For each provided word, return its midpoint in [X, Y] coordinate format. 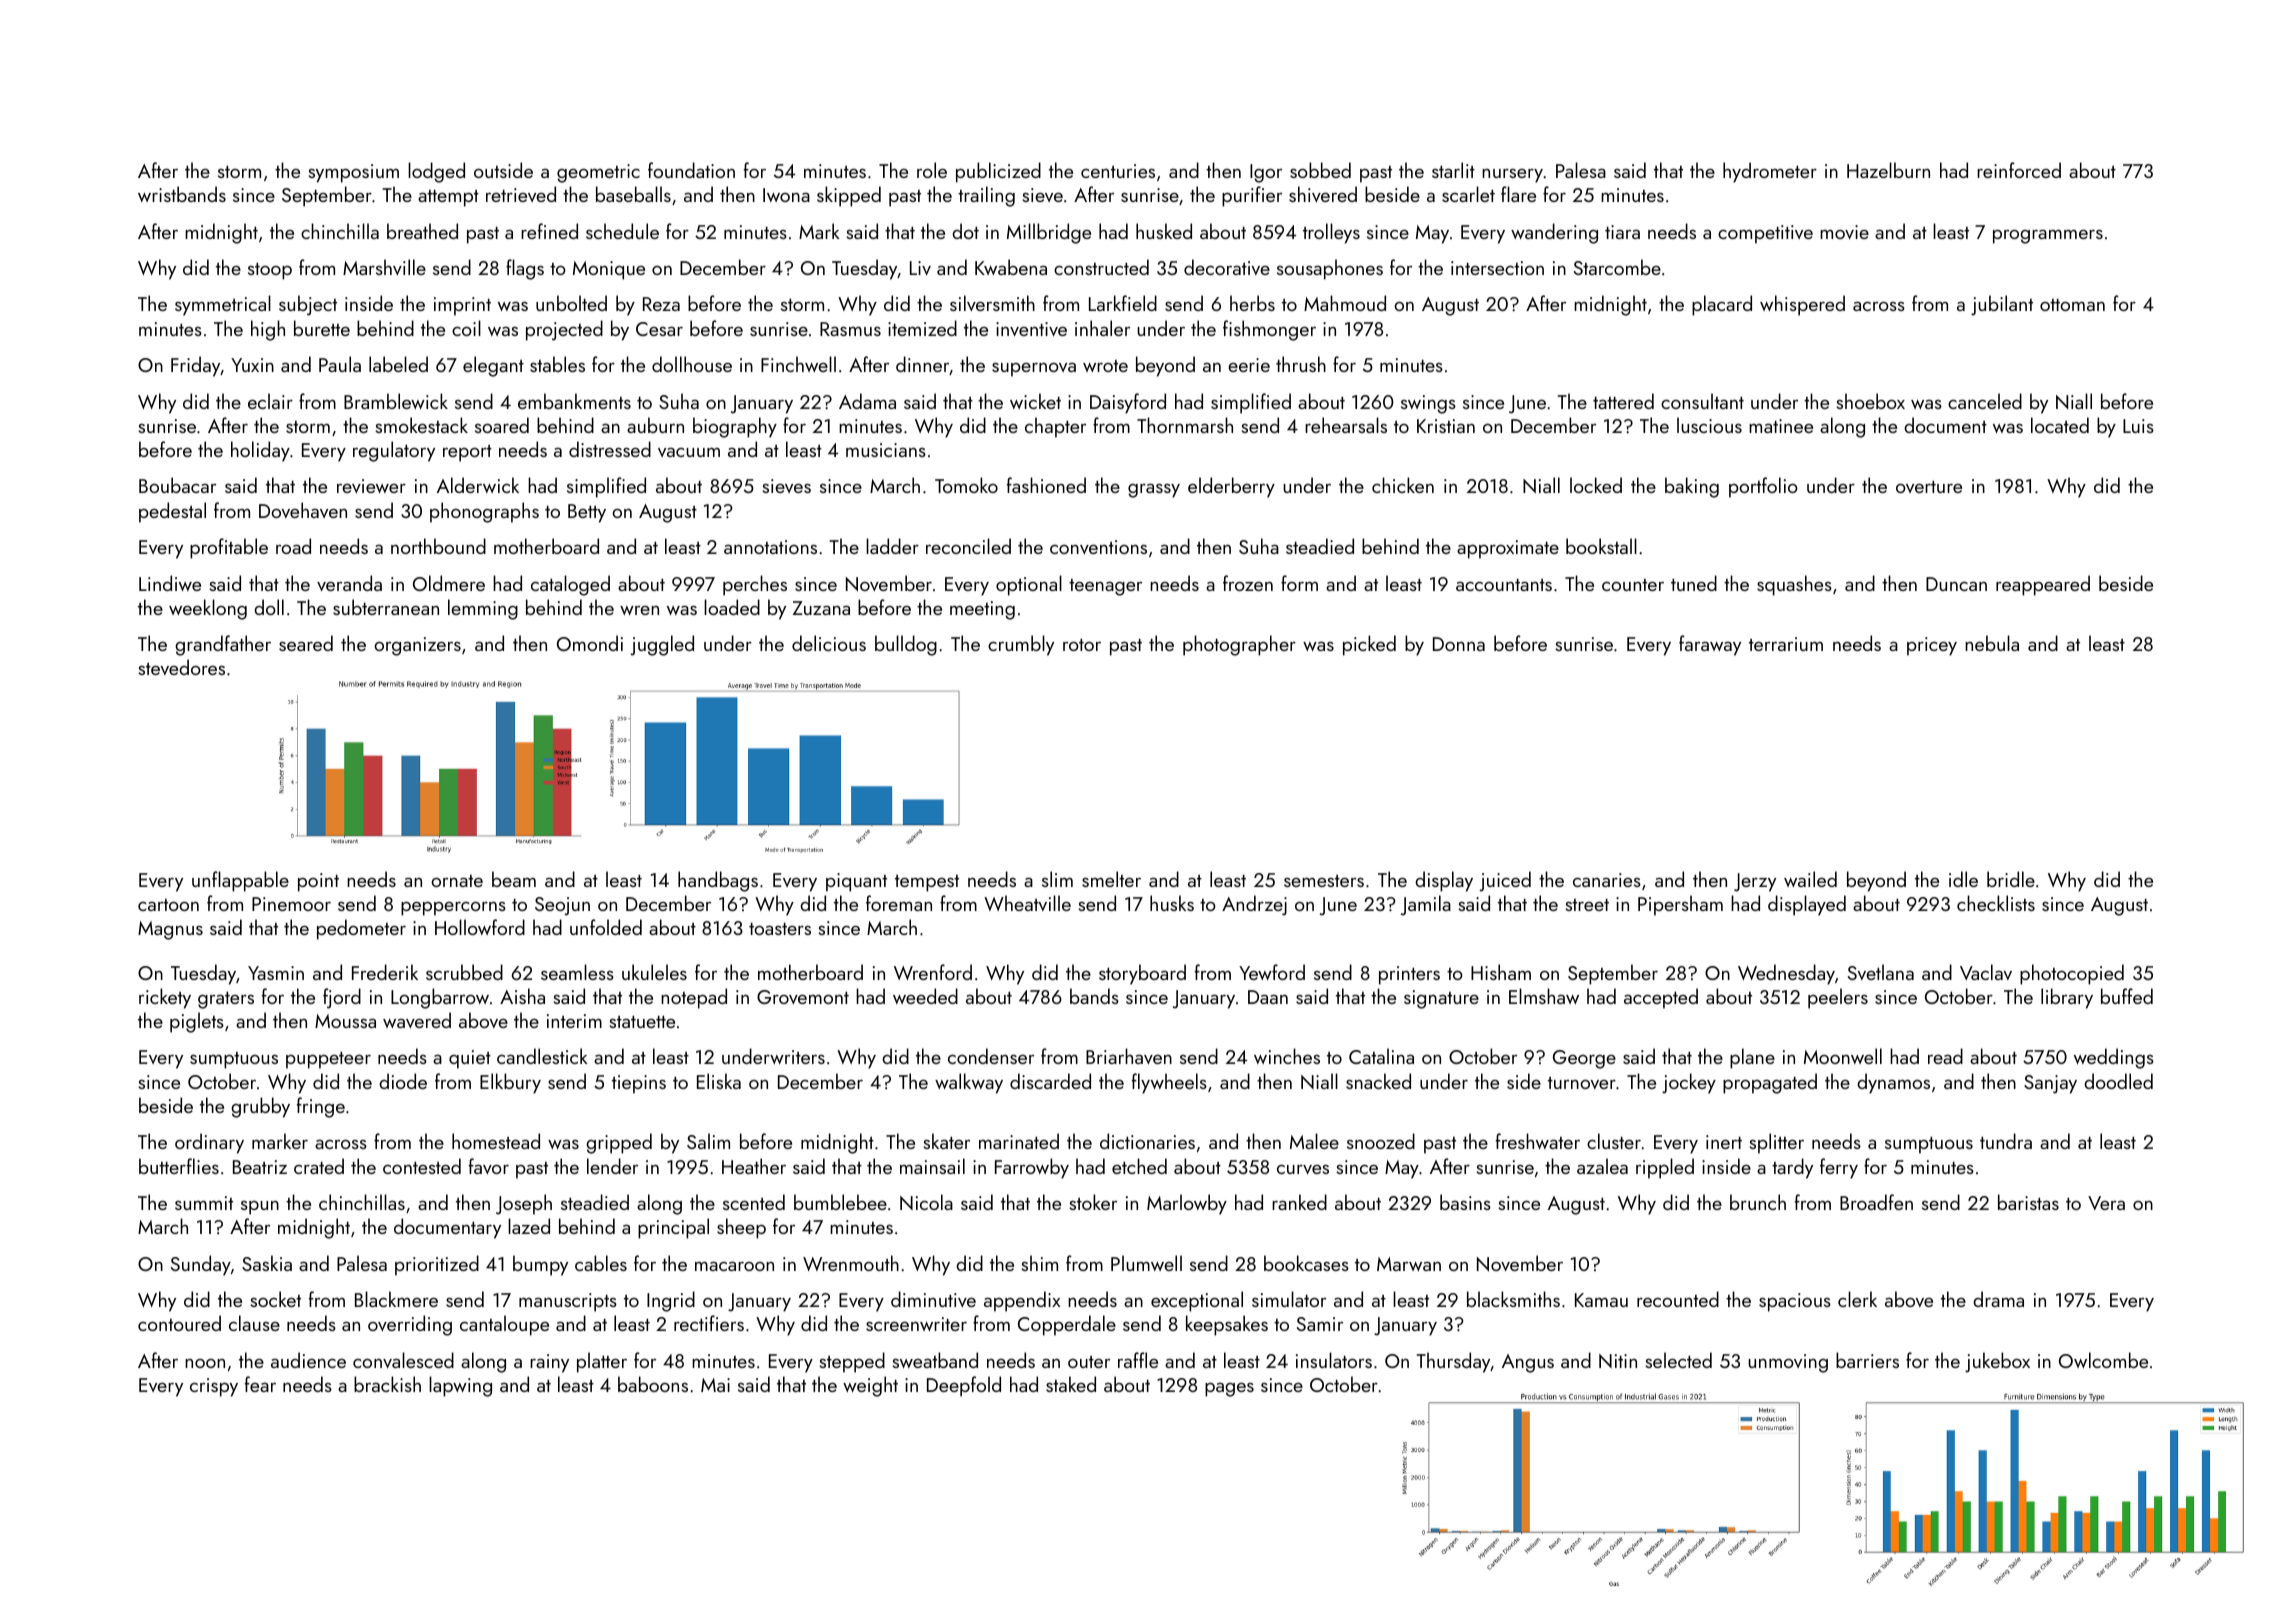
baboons [653, 1384]
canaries [1607, 880]
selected [1678, 1360]
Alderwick [478, 485]
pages [1229, 1389]
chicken [1403, 485]
